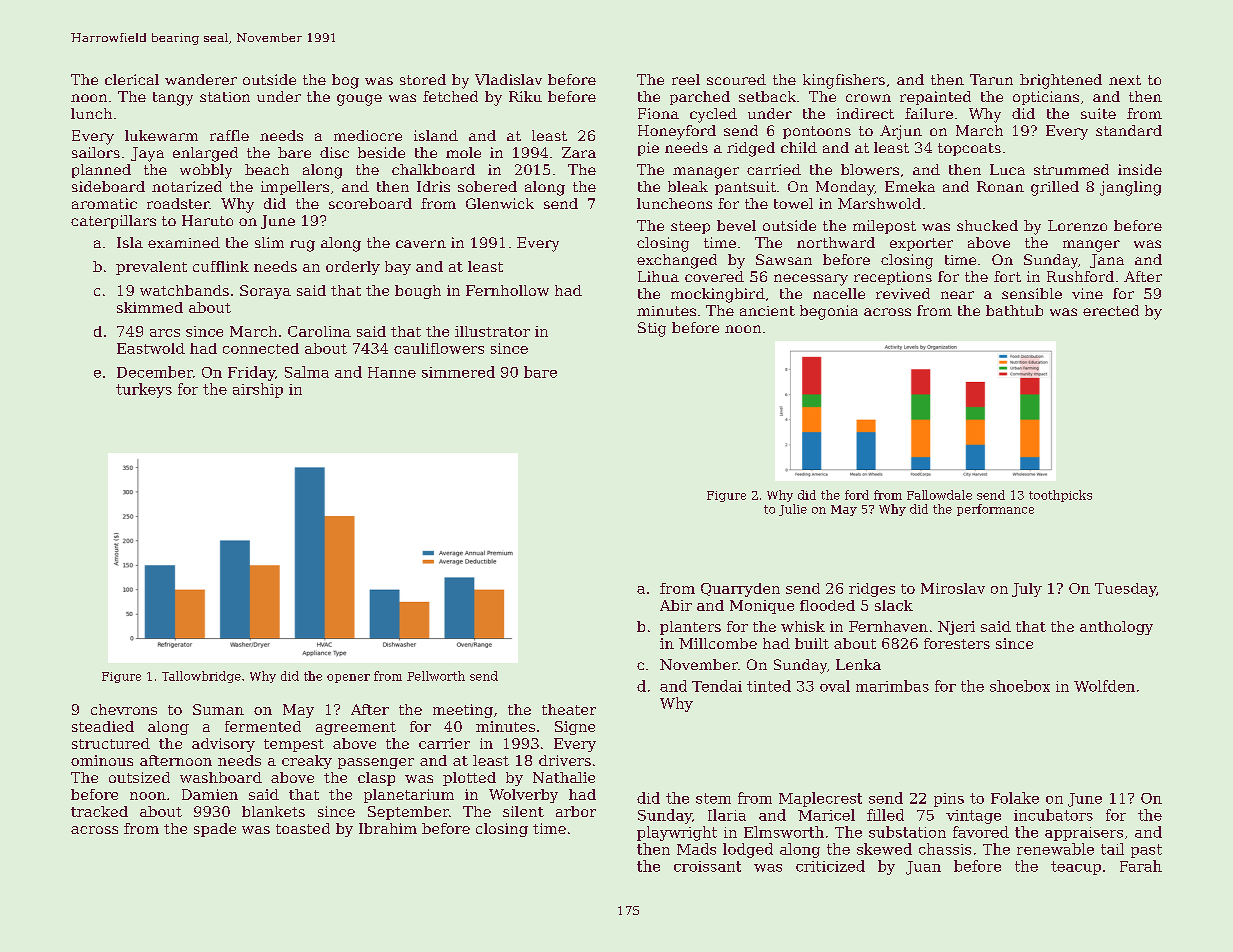  What do you see at coordinates (1060, 496) in the screenshot?
I see `toothpicks` at bounding box center [1060, 496].
